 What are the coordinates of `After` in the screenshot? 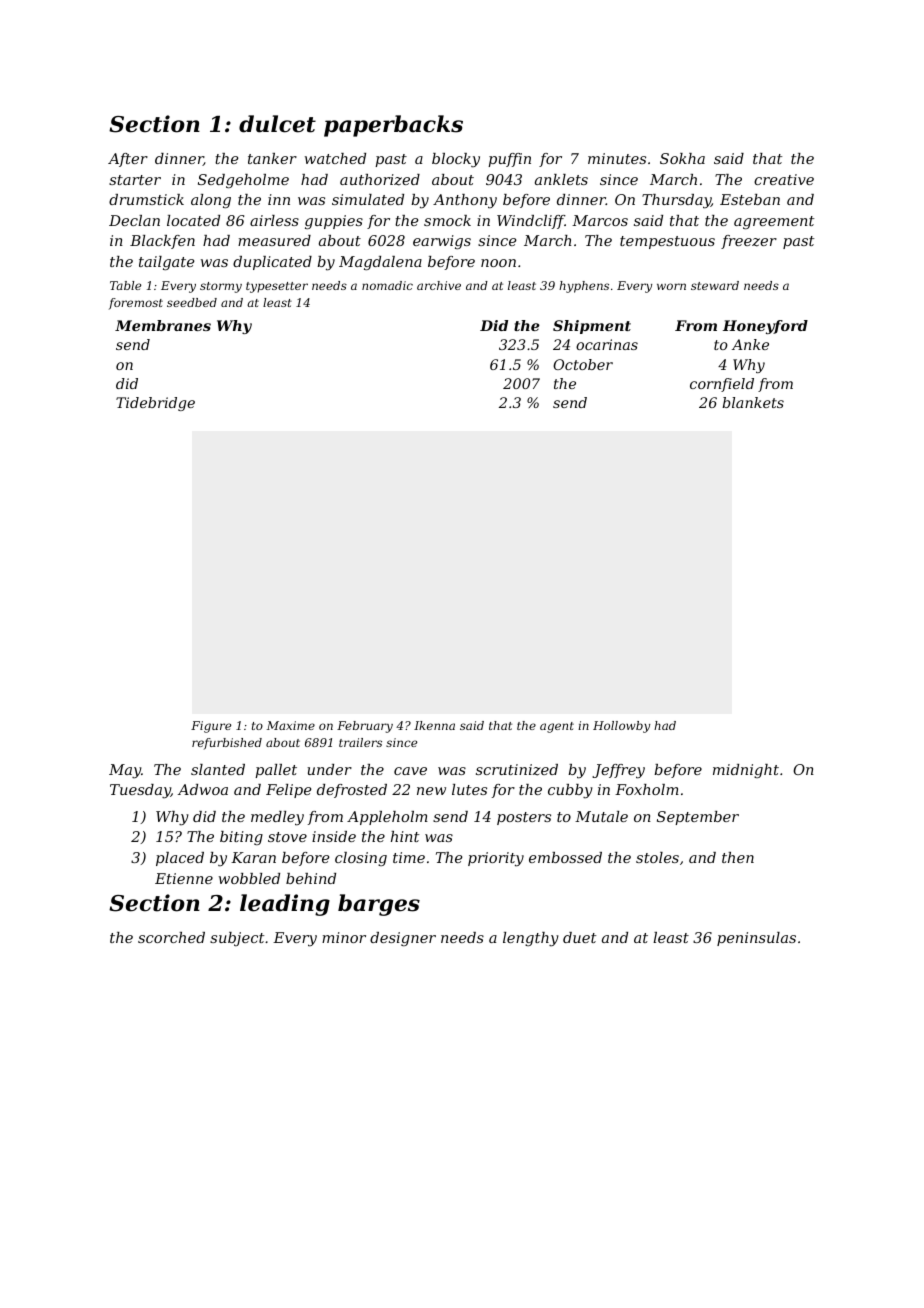 It's located at (128, 160).
